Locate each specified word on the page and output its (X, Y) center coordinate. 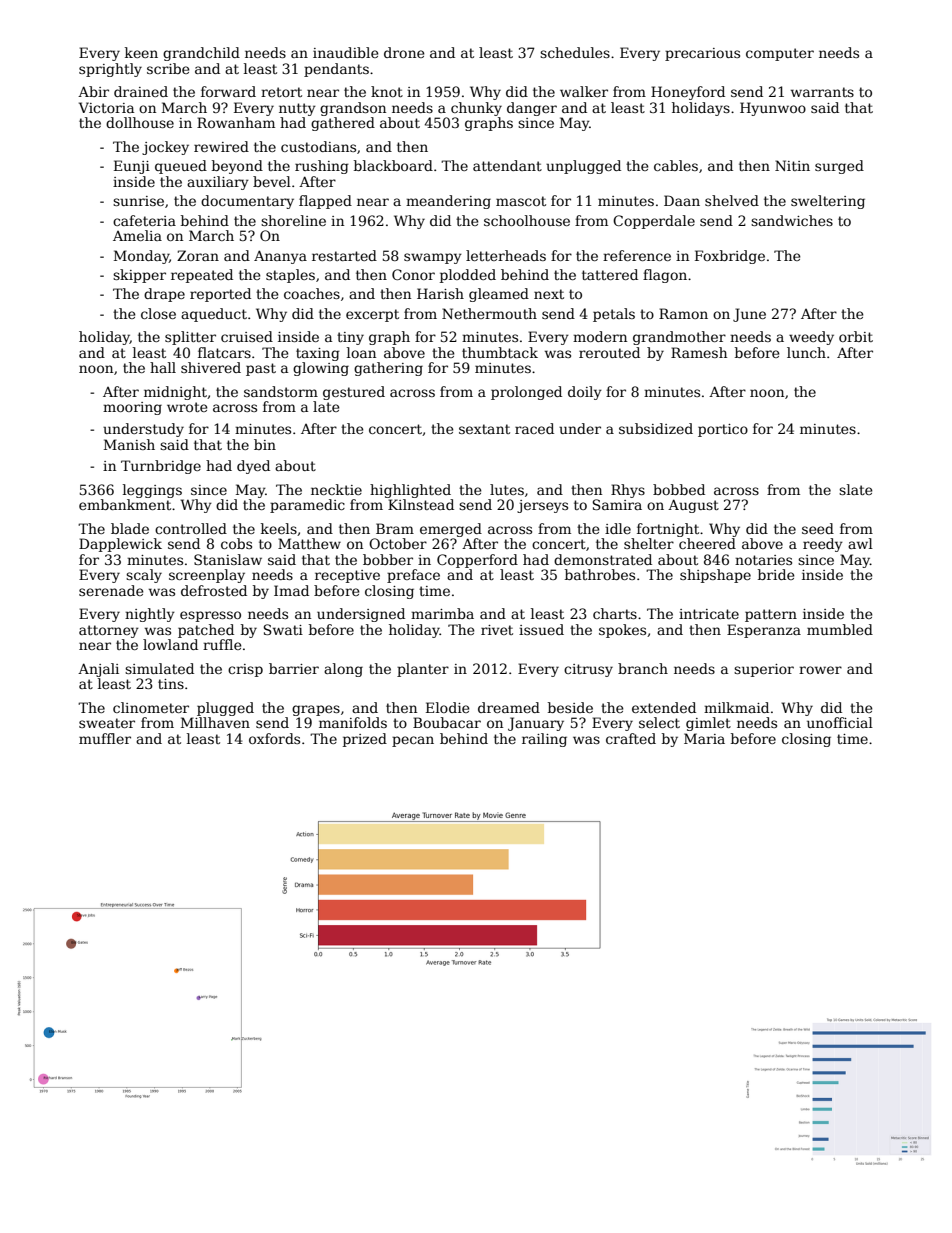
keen (141, 52)
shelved (732, 200)
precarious (702, 54)
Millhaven (215, 722)
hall (163, 367)
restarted (344, 255)
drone (404, 52)
